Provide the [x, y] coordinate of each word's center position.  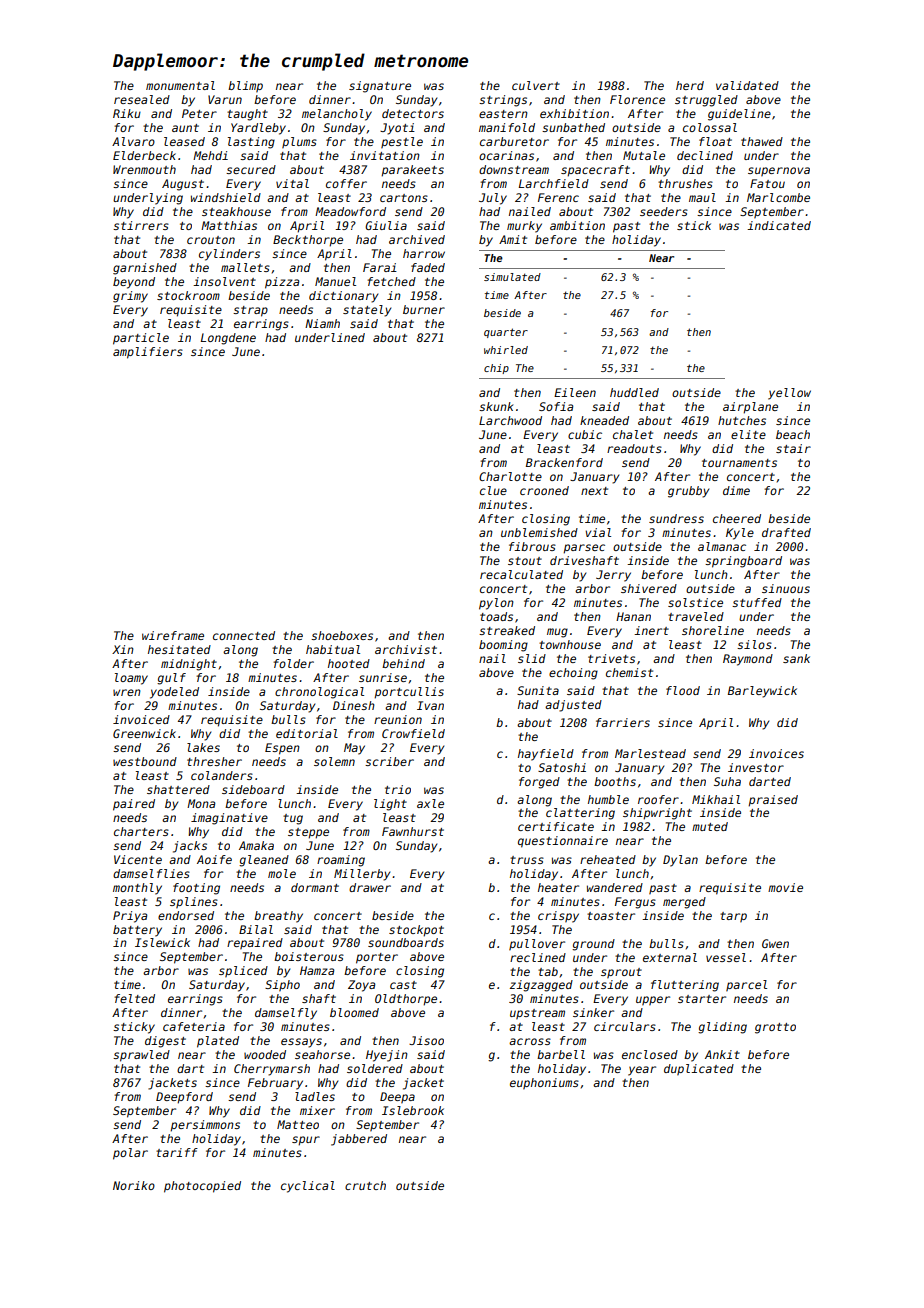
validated [747, 85]
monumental [180, 85]
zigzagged [541, 986]
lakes [203, 747]
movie [785, 887]
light [390, 805]
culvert [536, 85]
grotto [775, 1028]
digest [165, 1042]
